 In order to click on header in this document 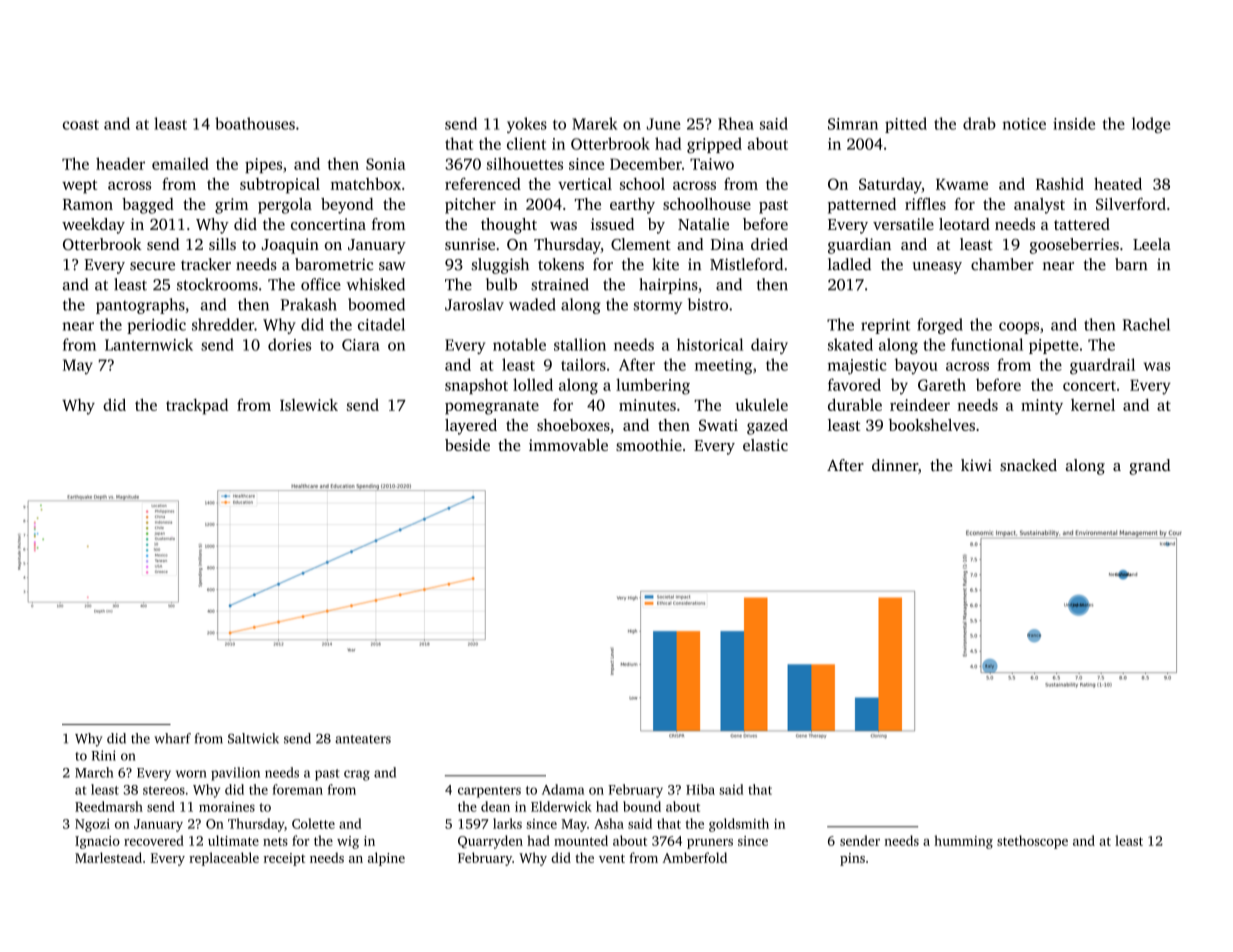, I will do `click(120, 163)`.
